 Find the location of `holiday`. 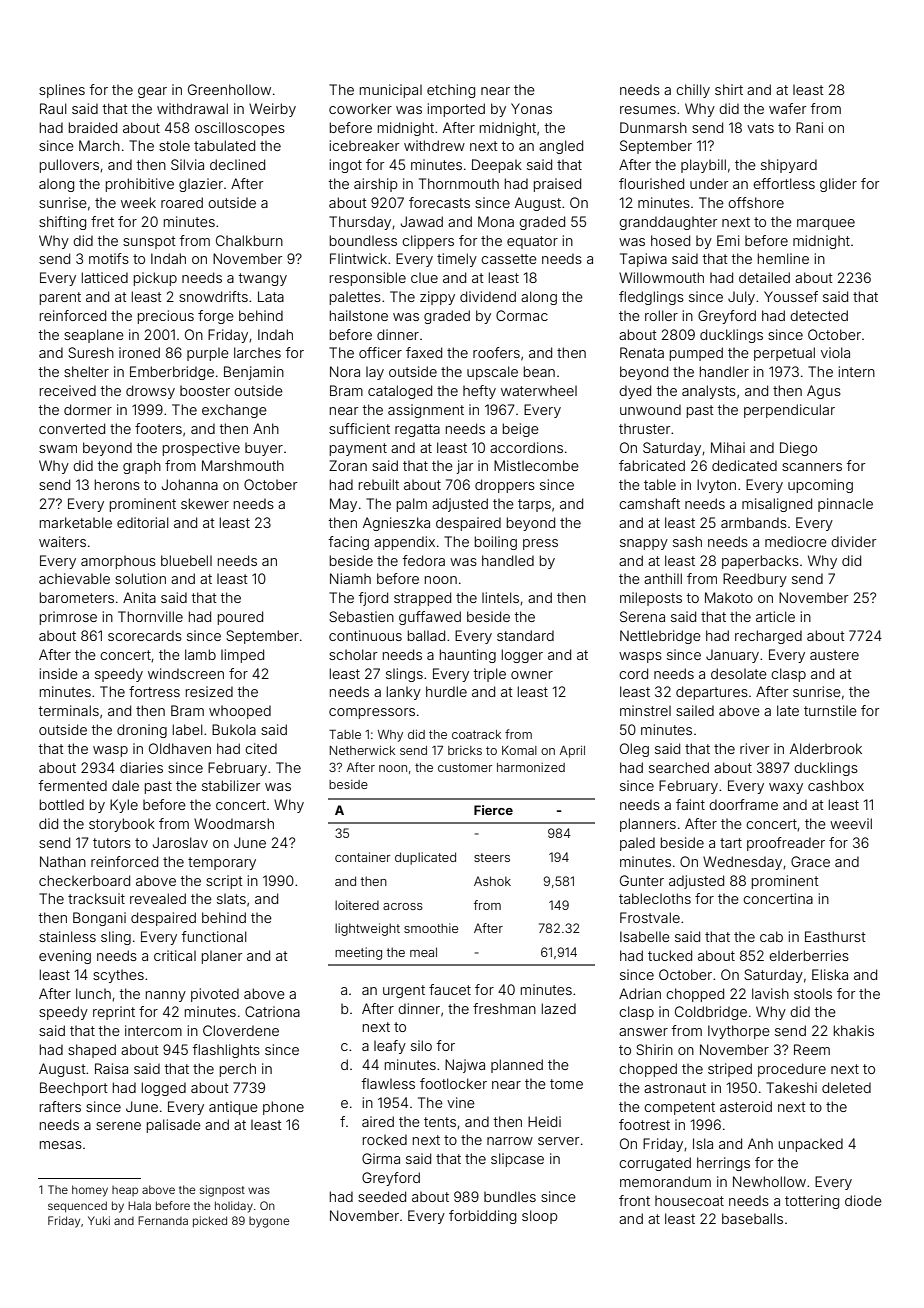

holiday is located at coordinates (234, 1207).
